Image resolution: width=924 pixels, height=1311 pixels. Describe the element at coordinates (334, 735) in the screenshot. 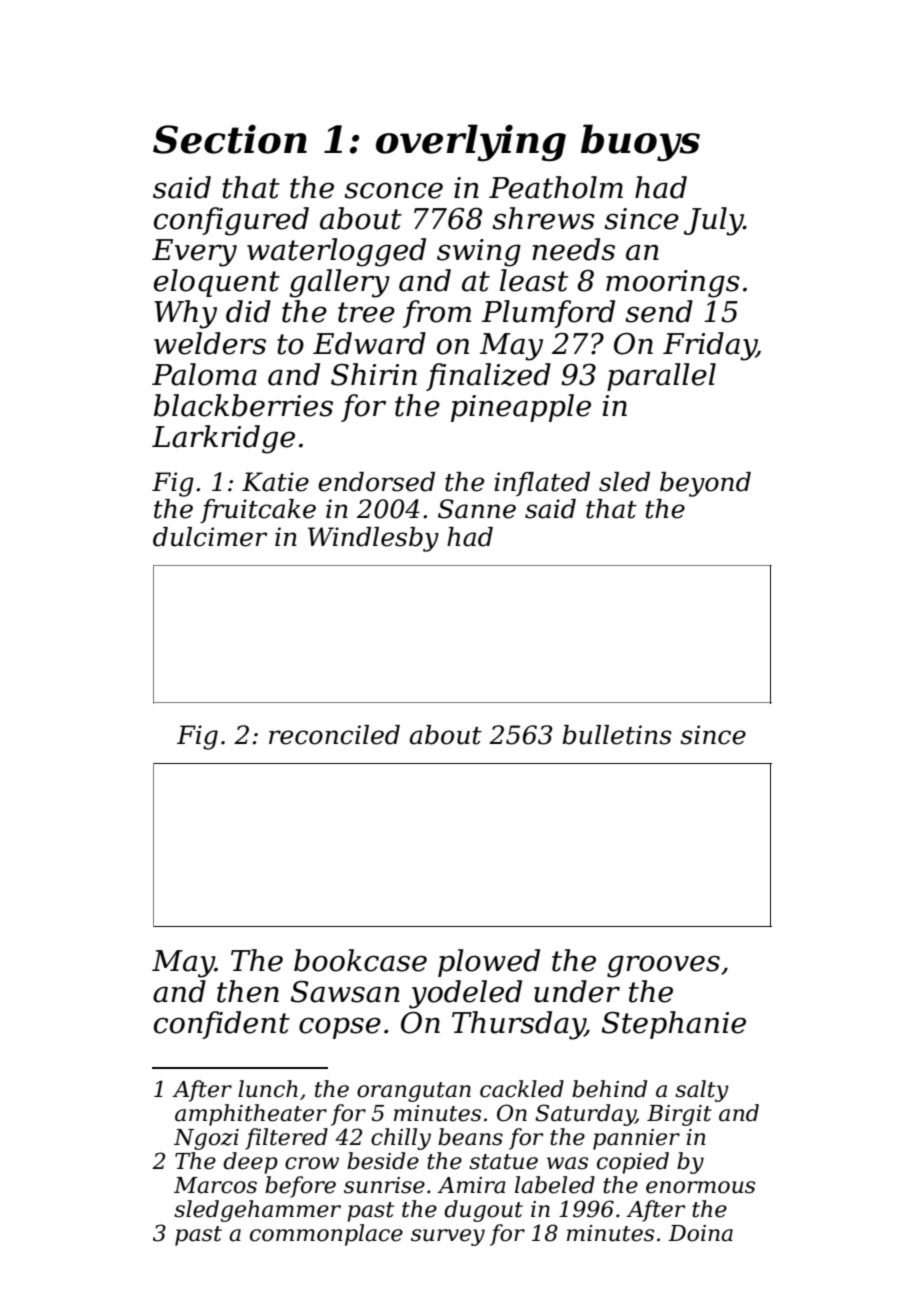

I see `reconciled` at that location.
